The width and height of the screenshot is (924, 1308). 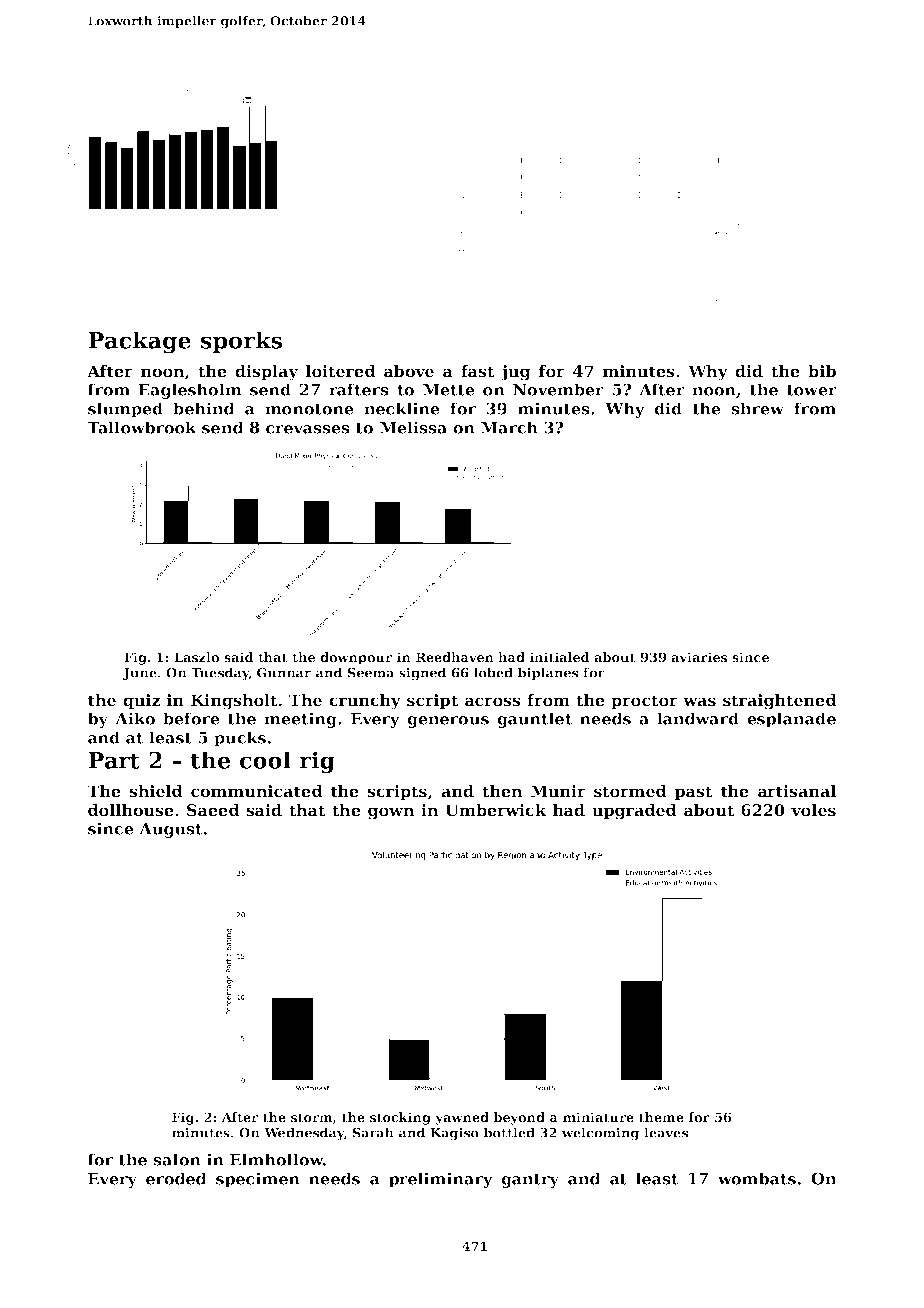 I want to click on eroded, so click(x=176, y=1178).
